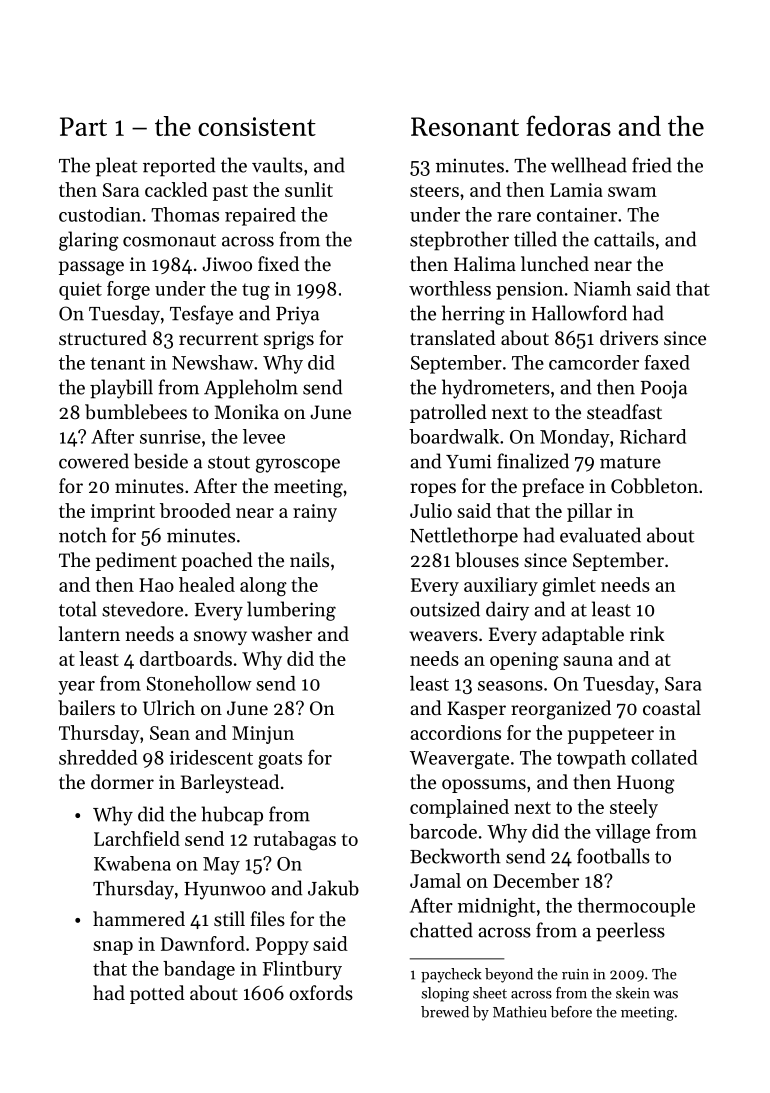  I want to click on lumbering, so click(291, 611).
